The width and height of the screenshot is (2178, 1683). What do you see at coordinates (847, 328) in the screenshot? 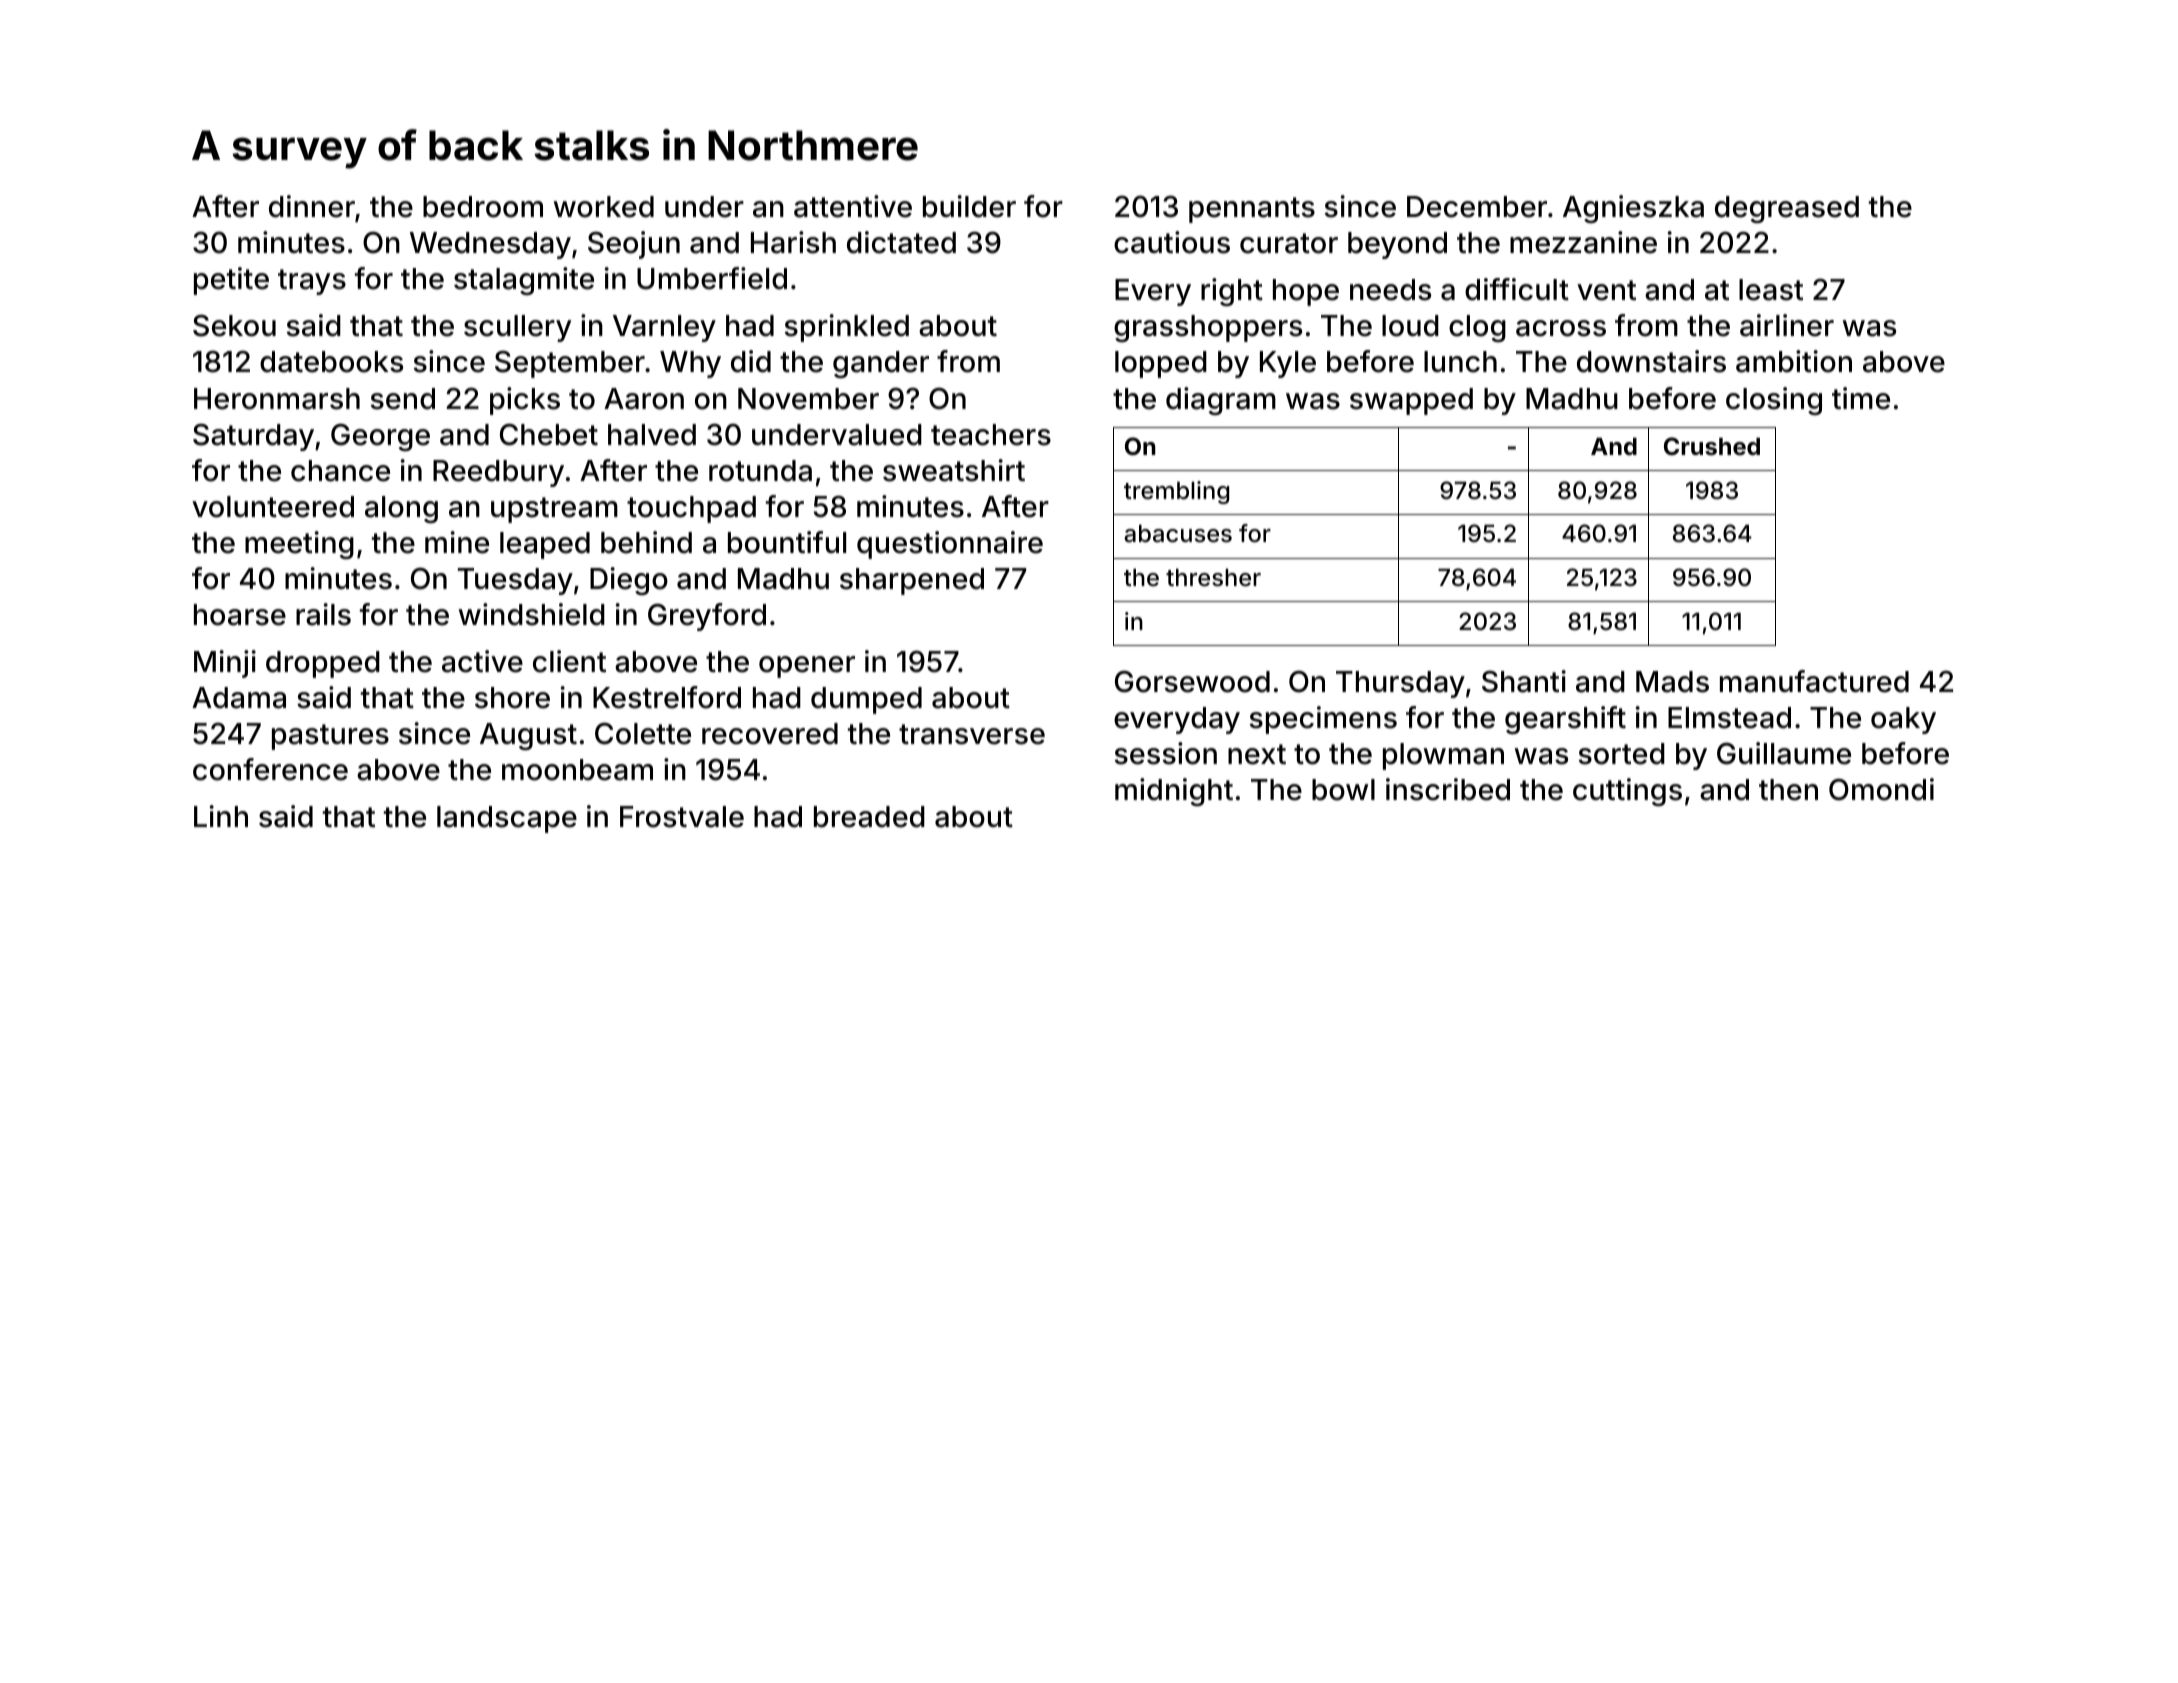
I see `sprinkled` at bounding box center [847, 328].
